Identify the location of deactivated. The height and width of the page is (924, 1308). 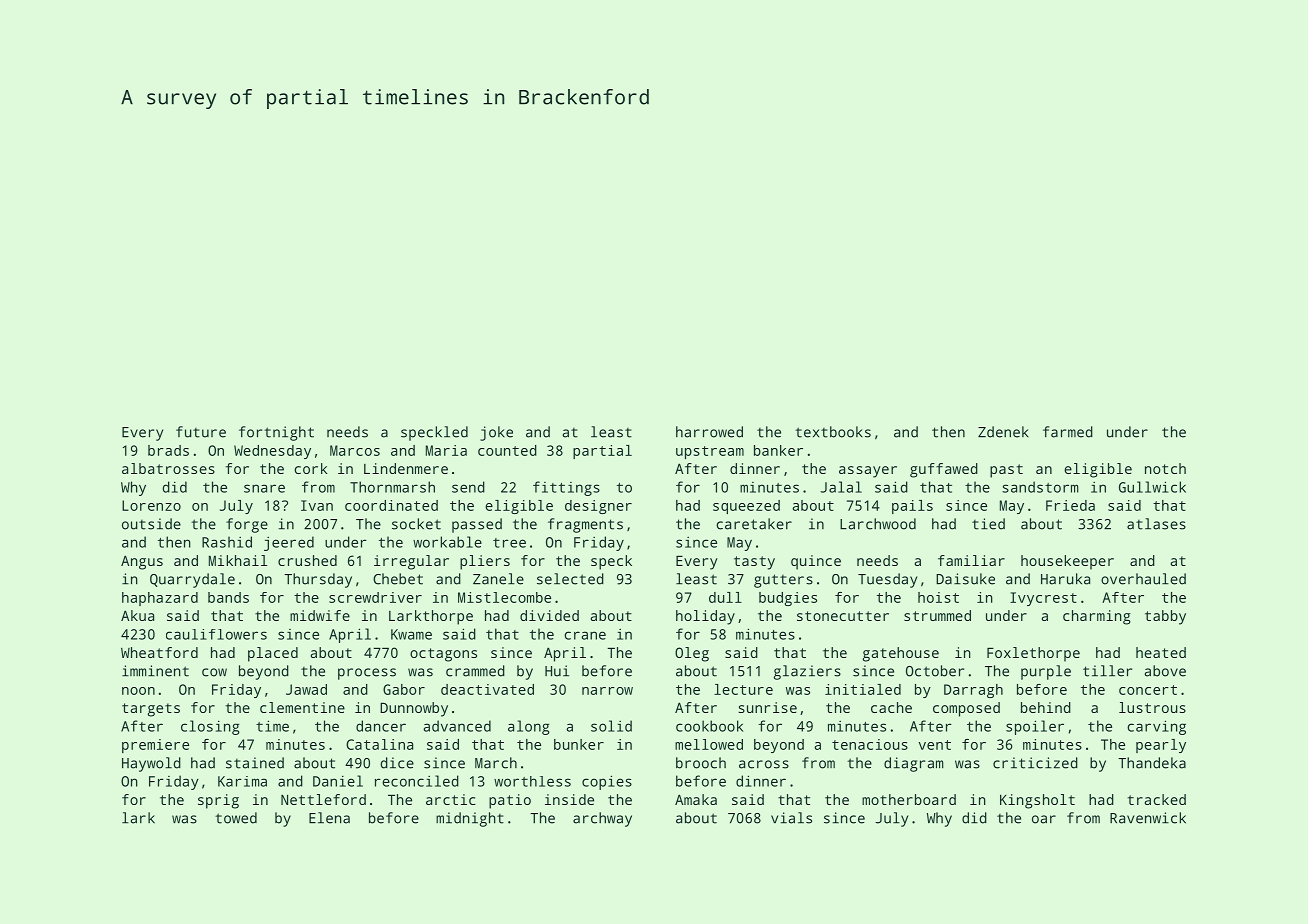
(487, 689).
